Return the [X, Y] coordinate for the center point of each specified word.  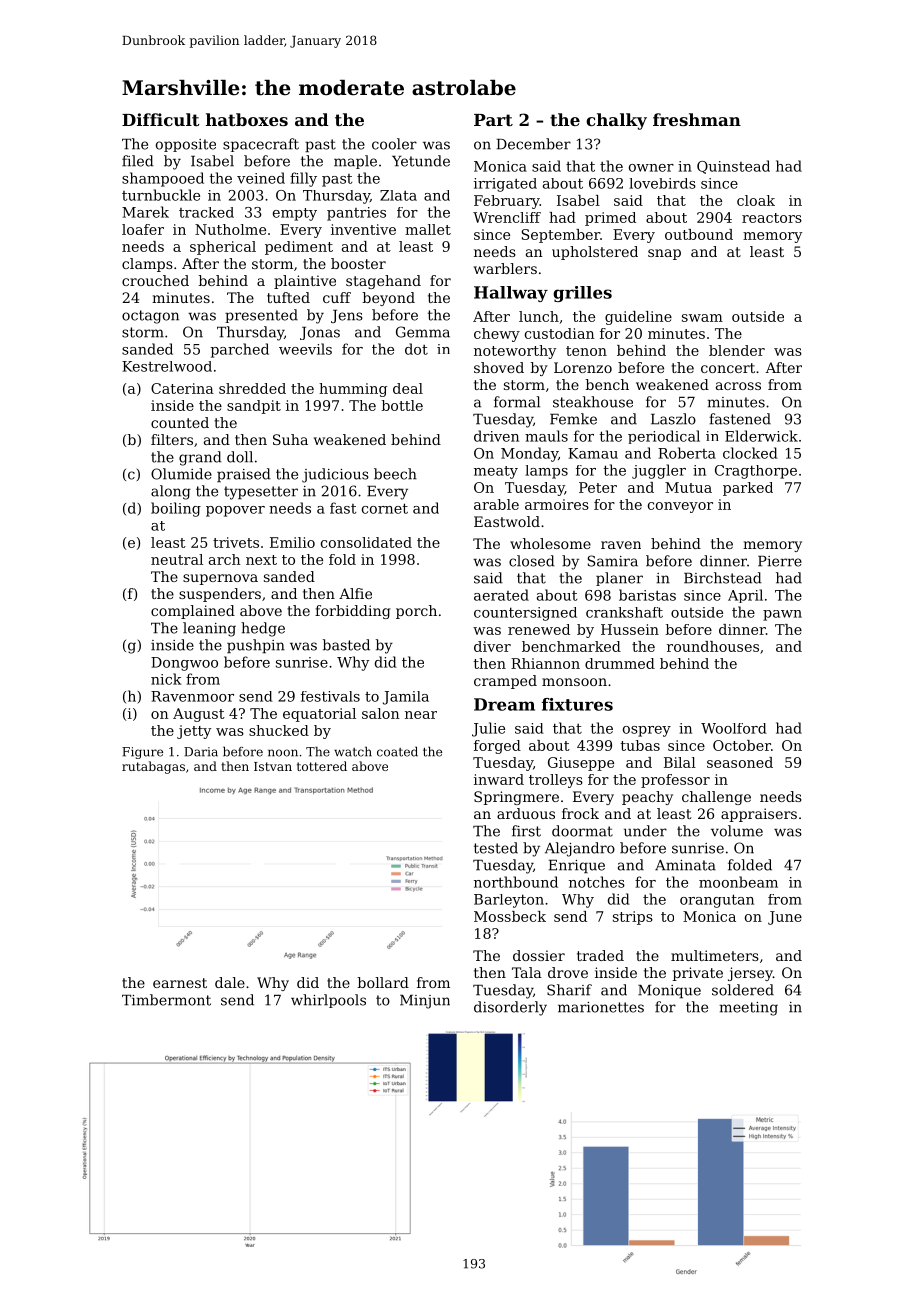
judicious [335, 475]
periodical [664, 437]
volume [737, 831]
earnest [180, 983]
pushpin [256, 646]
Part [493, 120]
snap [664, 254]
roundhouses [713, 646]
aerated [501, 595]
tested [496, 848]
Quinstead [733, 167]
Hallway [511, 294]
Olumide [181, 474]
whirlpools [328, 1001]
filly [303, 179]
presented [261, 316]
